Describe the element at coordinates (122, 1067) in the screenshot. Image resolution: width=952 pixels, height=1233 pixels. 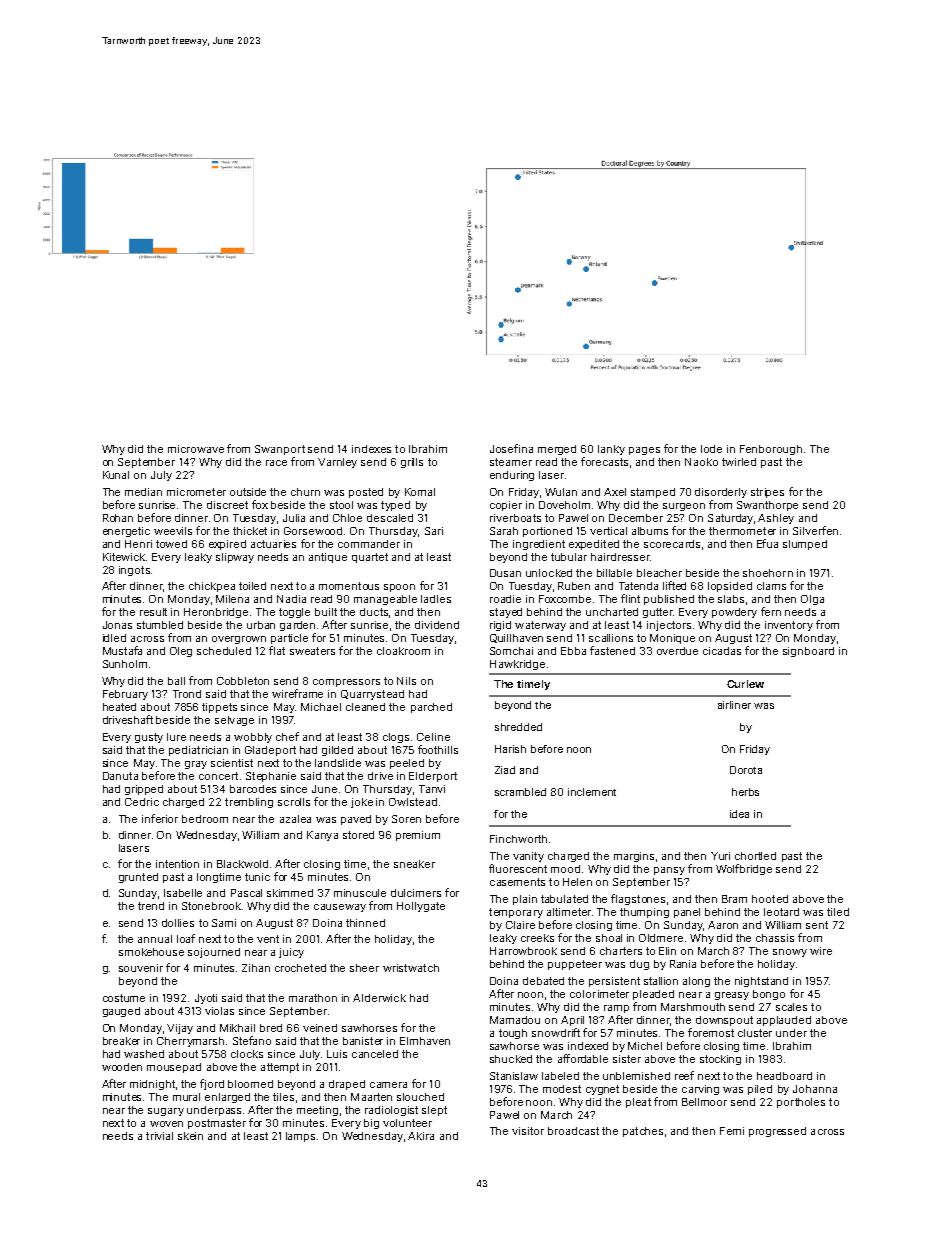
I see `wooden` at that location.
